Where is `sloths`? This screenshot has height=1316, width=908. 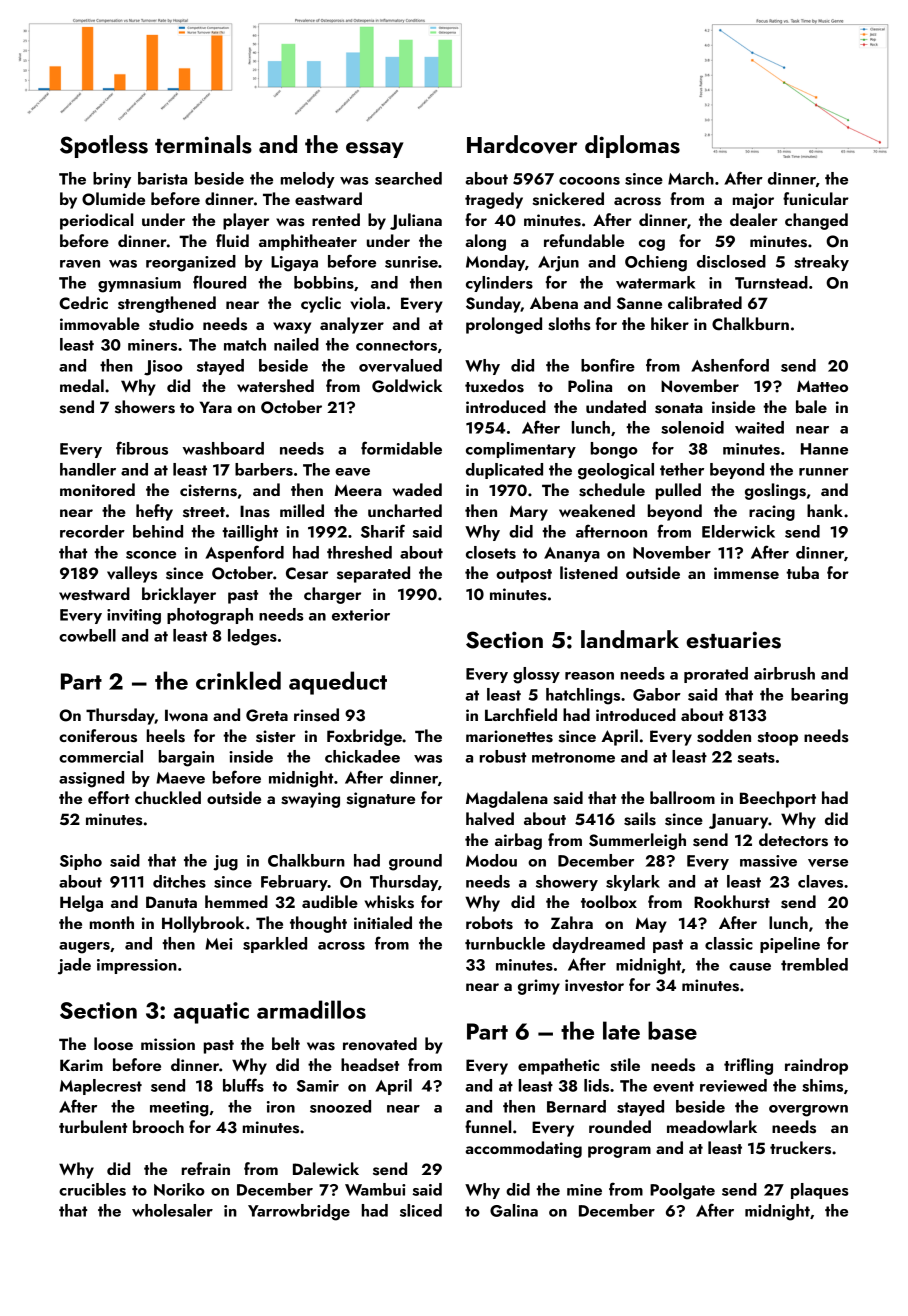 sloths is located at coordinates (569, 324).
